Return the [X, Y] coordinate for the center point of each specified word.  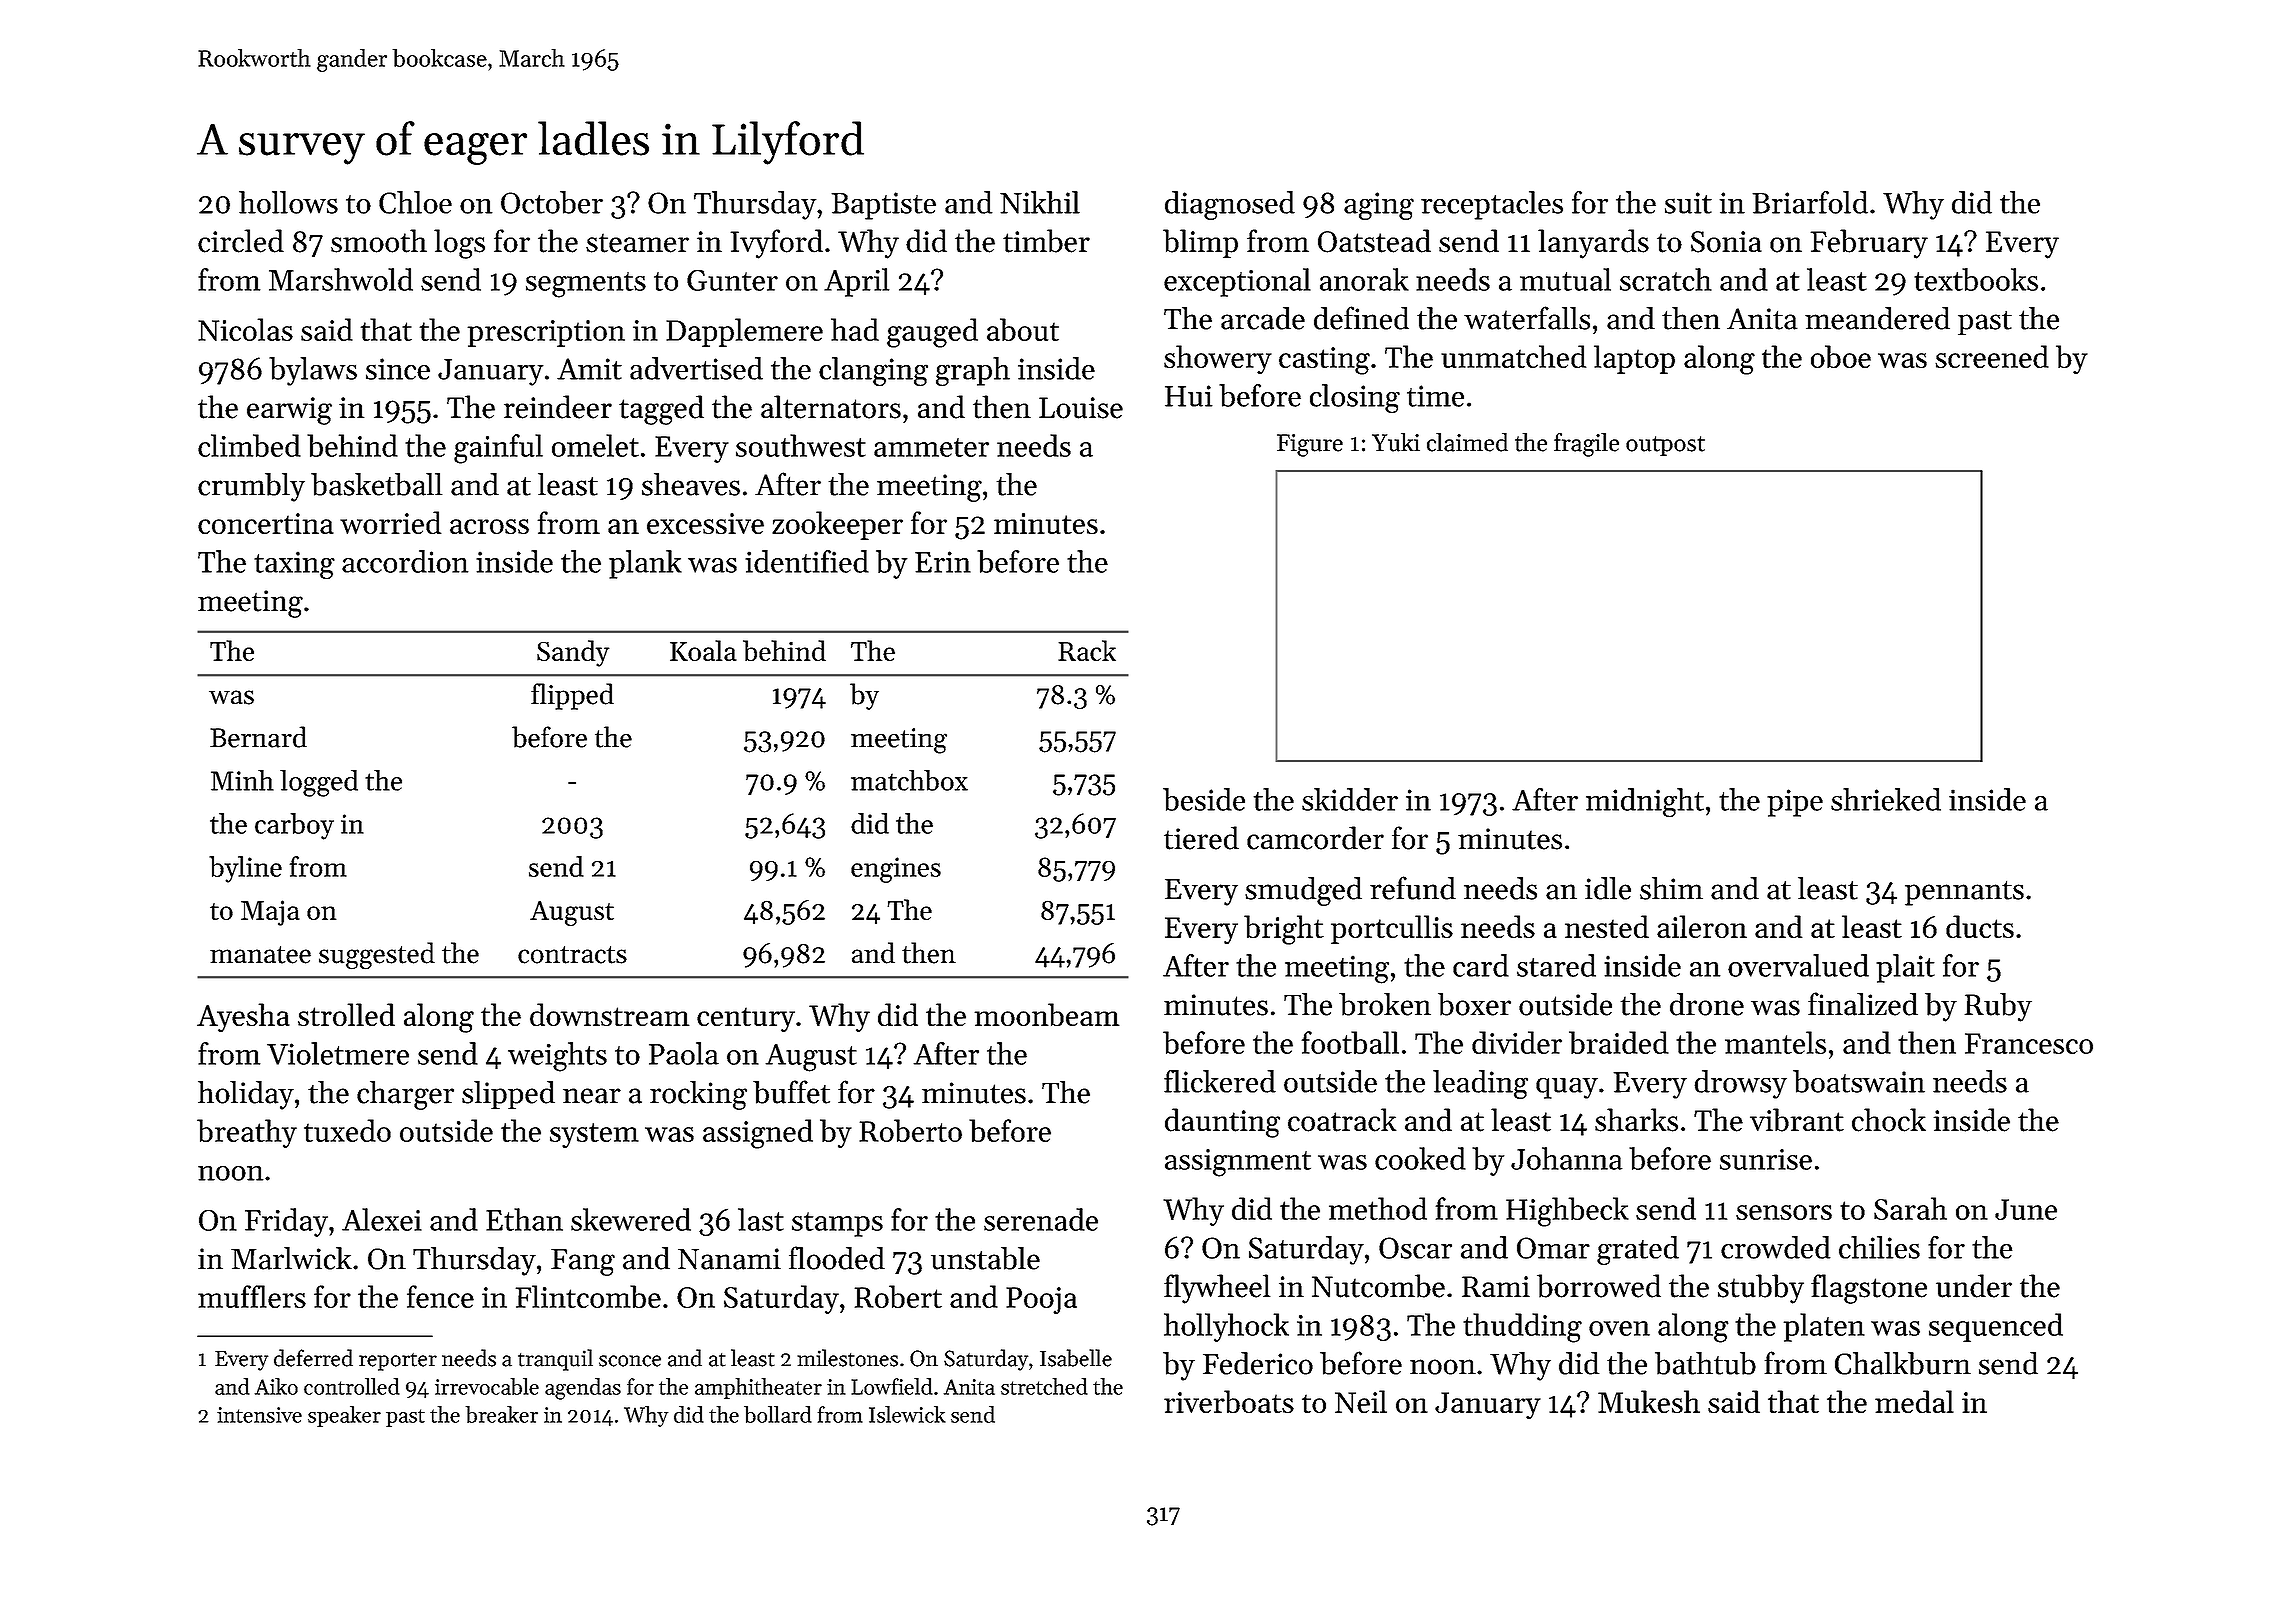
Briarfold [1810, 202]
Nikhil [1040, 202]
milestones [847, 1358]
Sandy [573, 653]
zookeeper [837, 525]
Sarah [1910, 1208]
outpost [1665, 446]
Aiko [276, 1386]
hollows [288, 202]
